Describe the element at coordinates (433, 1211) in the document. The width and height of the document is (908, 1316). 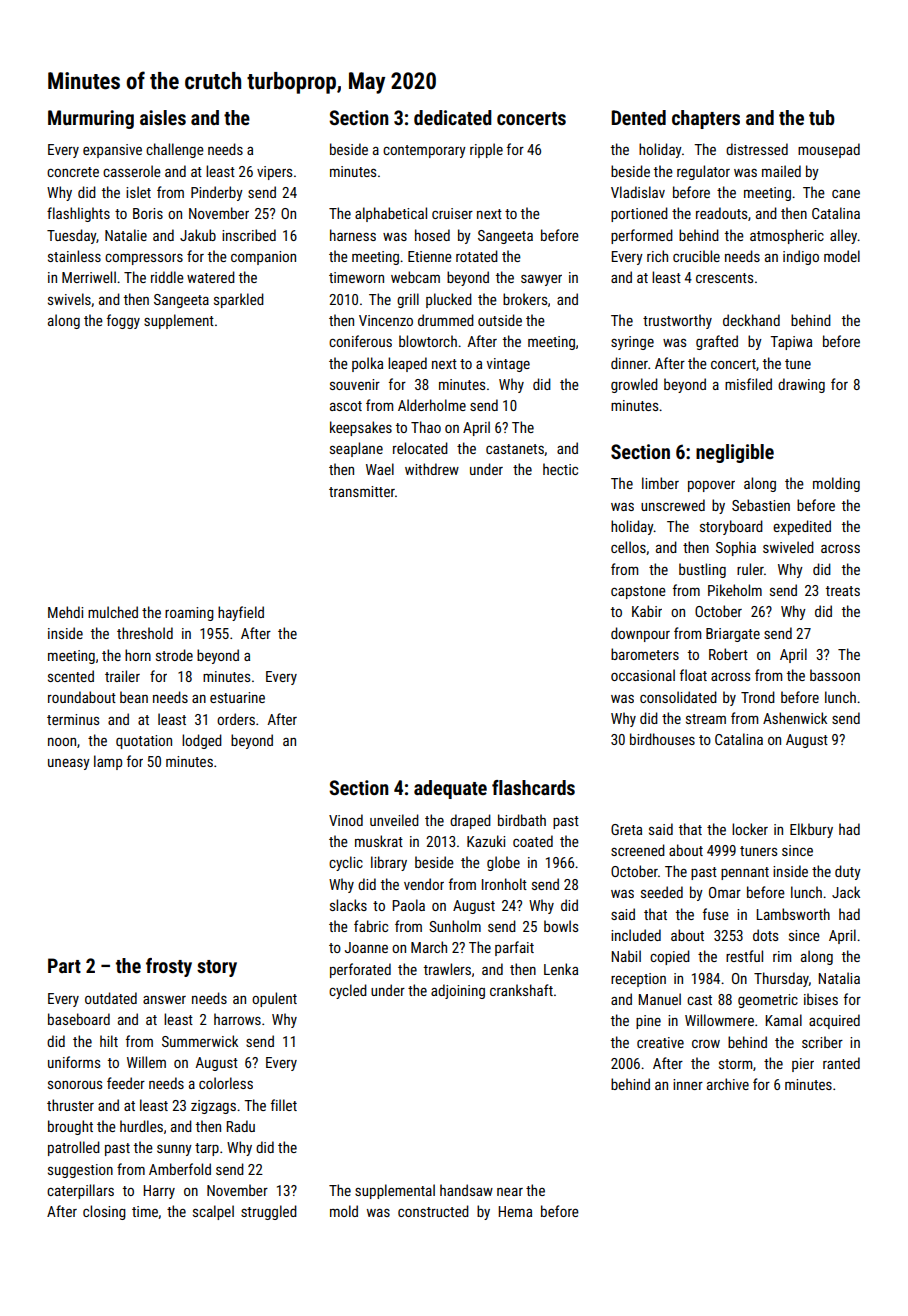
I see `constructed` at that location.
